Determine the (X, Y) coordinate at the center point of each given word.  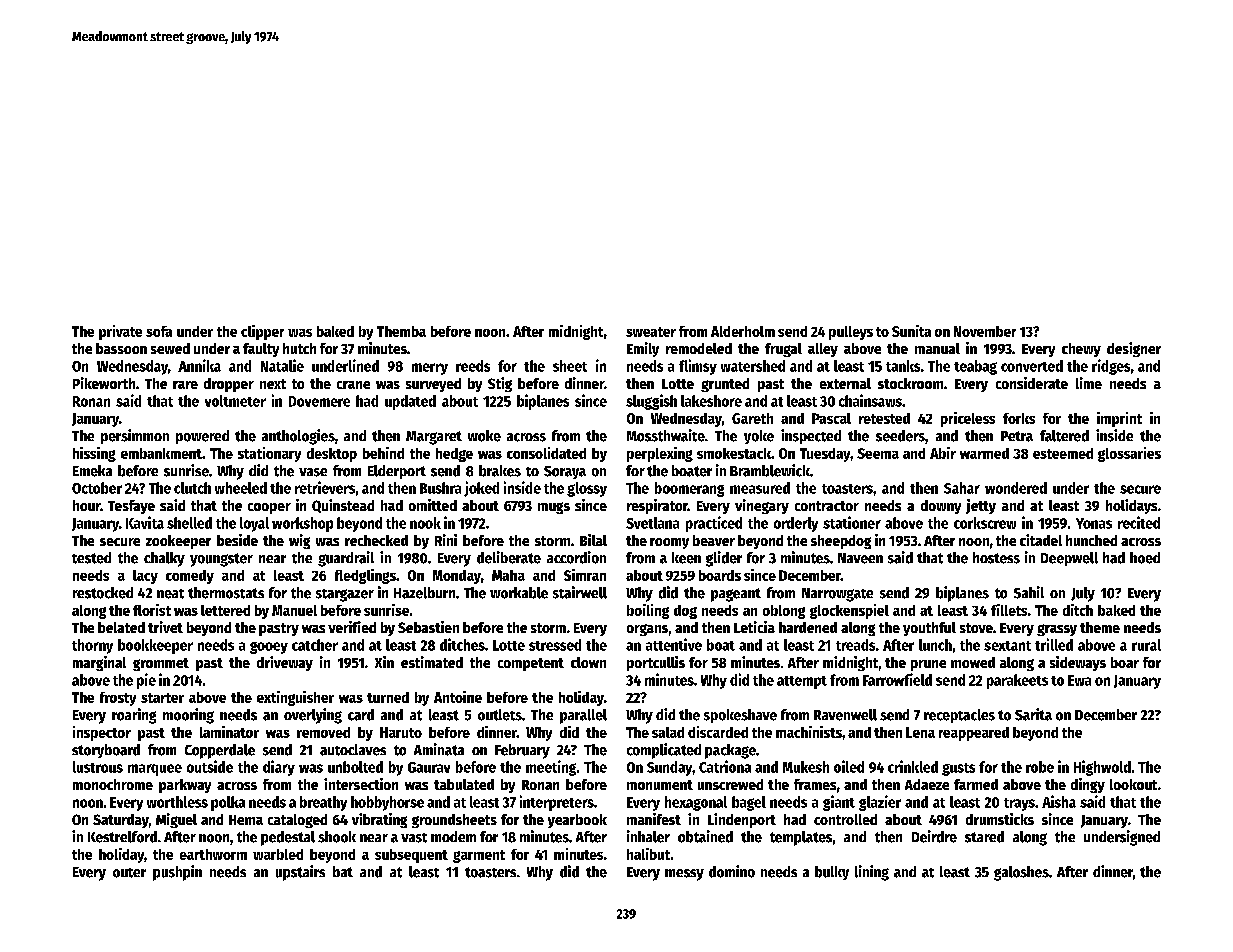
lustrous (98, 767)
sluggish (651, 402)
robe (1040, 767)
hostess (996, 558)
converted (1032, 366)
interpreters (557, 803)
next (273, 384)
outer (129, 873)
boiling (648, 611)
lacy (145, 577)
